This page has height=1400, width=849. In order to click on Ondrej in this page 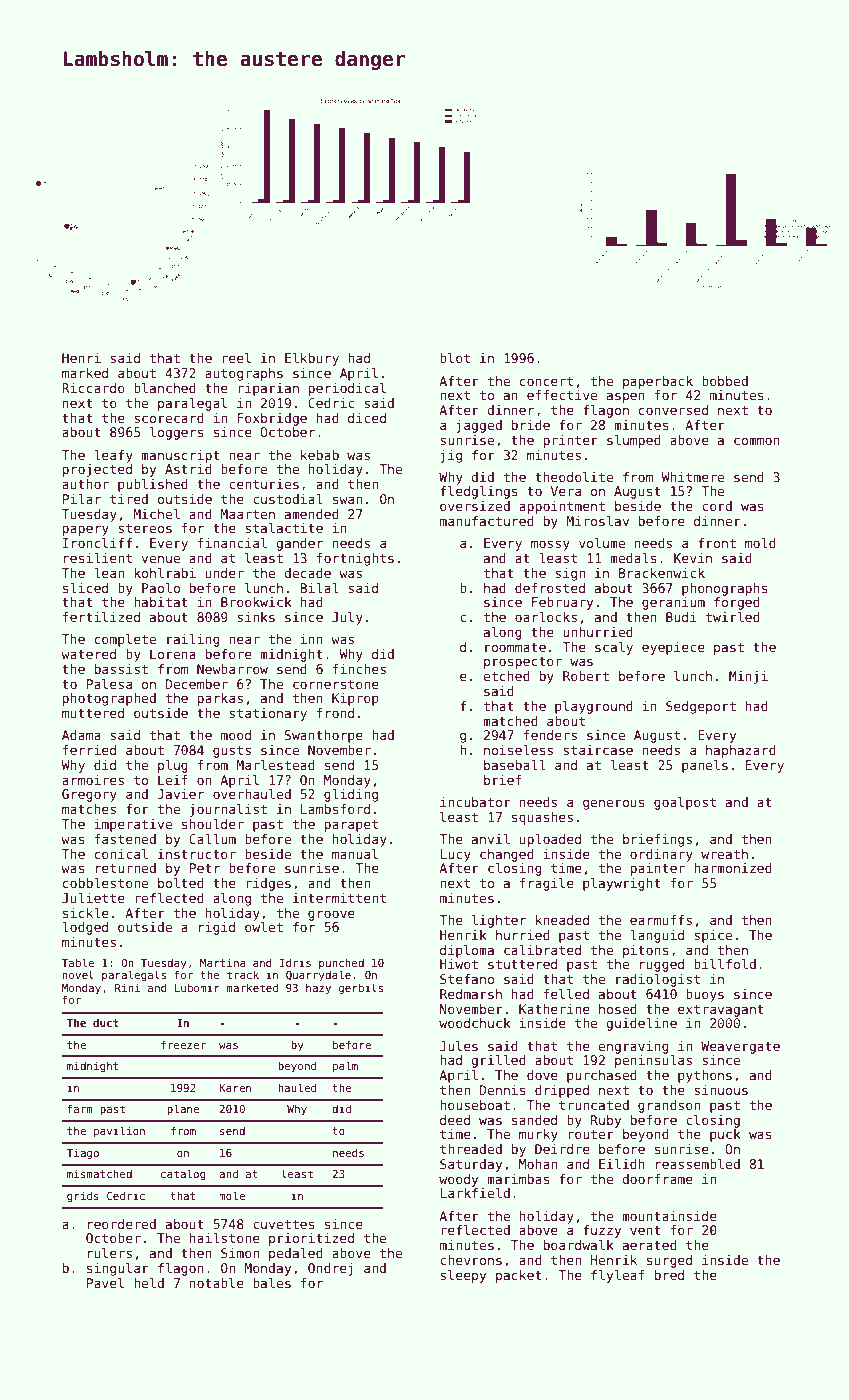, I will do `click(330, 1269)`.
